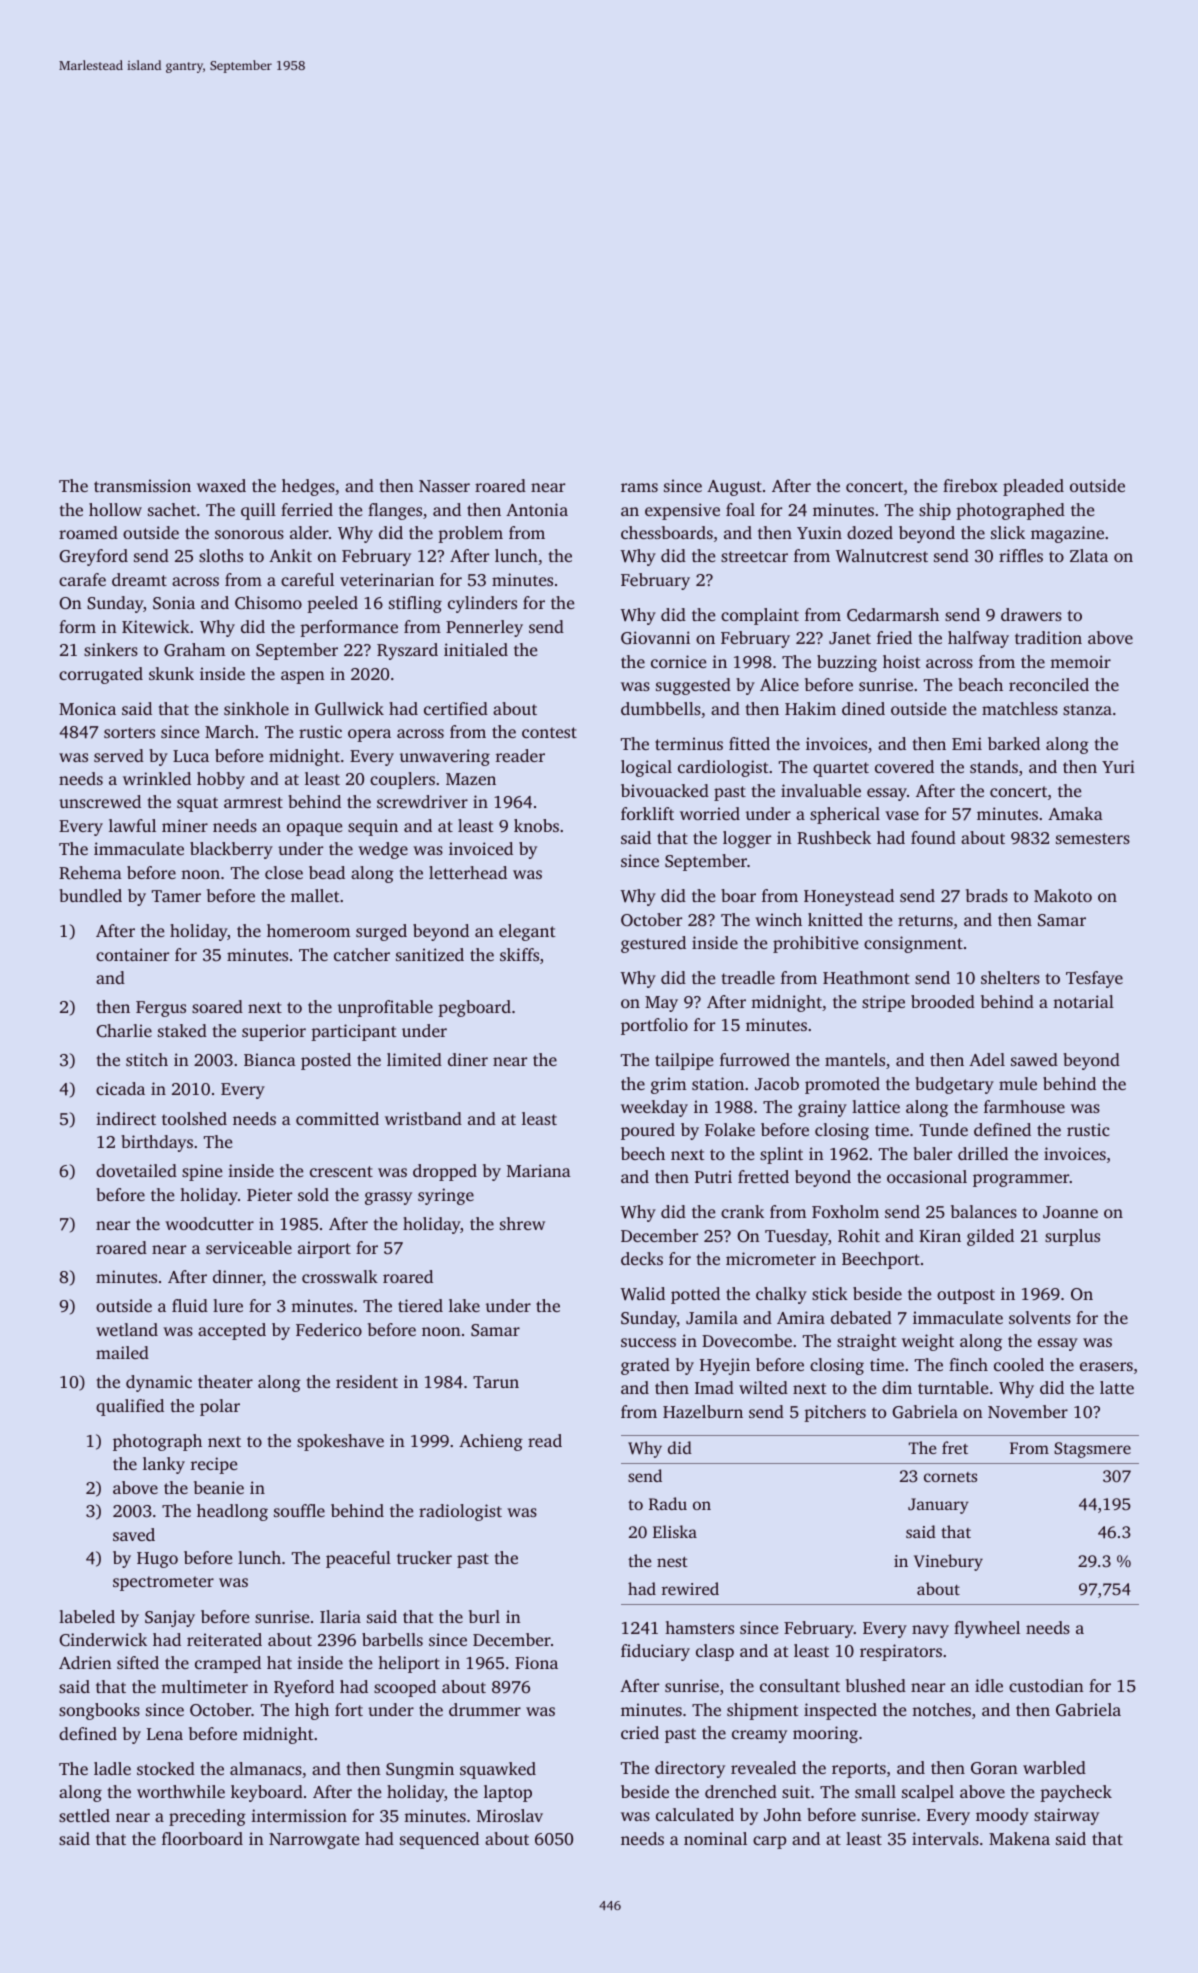 The image size is (1198, 1973). What do you see at coordinates (269, 1194) in the image?
I see `Pieter` at bounding box center [269, 1194].
